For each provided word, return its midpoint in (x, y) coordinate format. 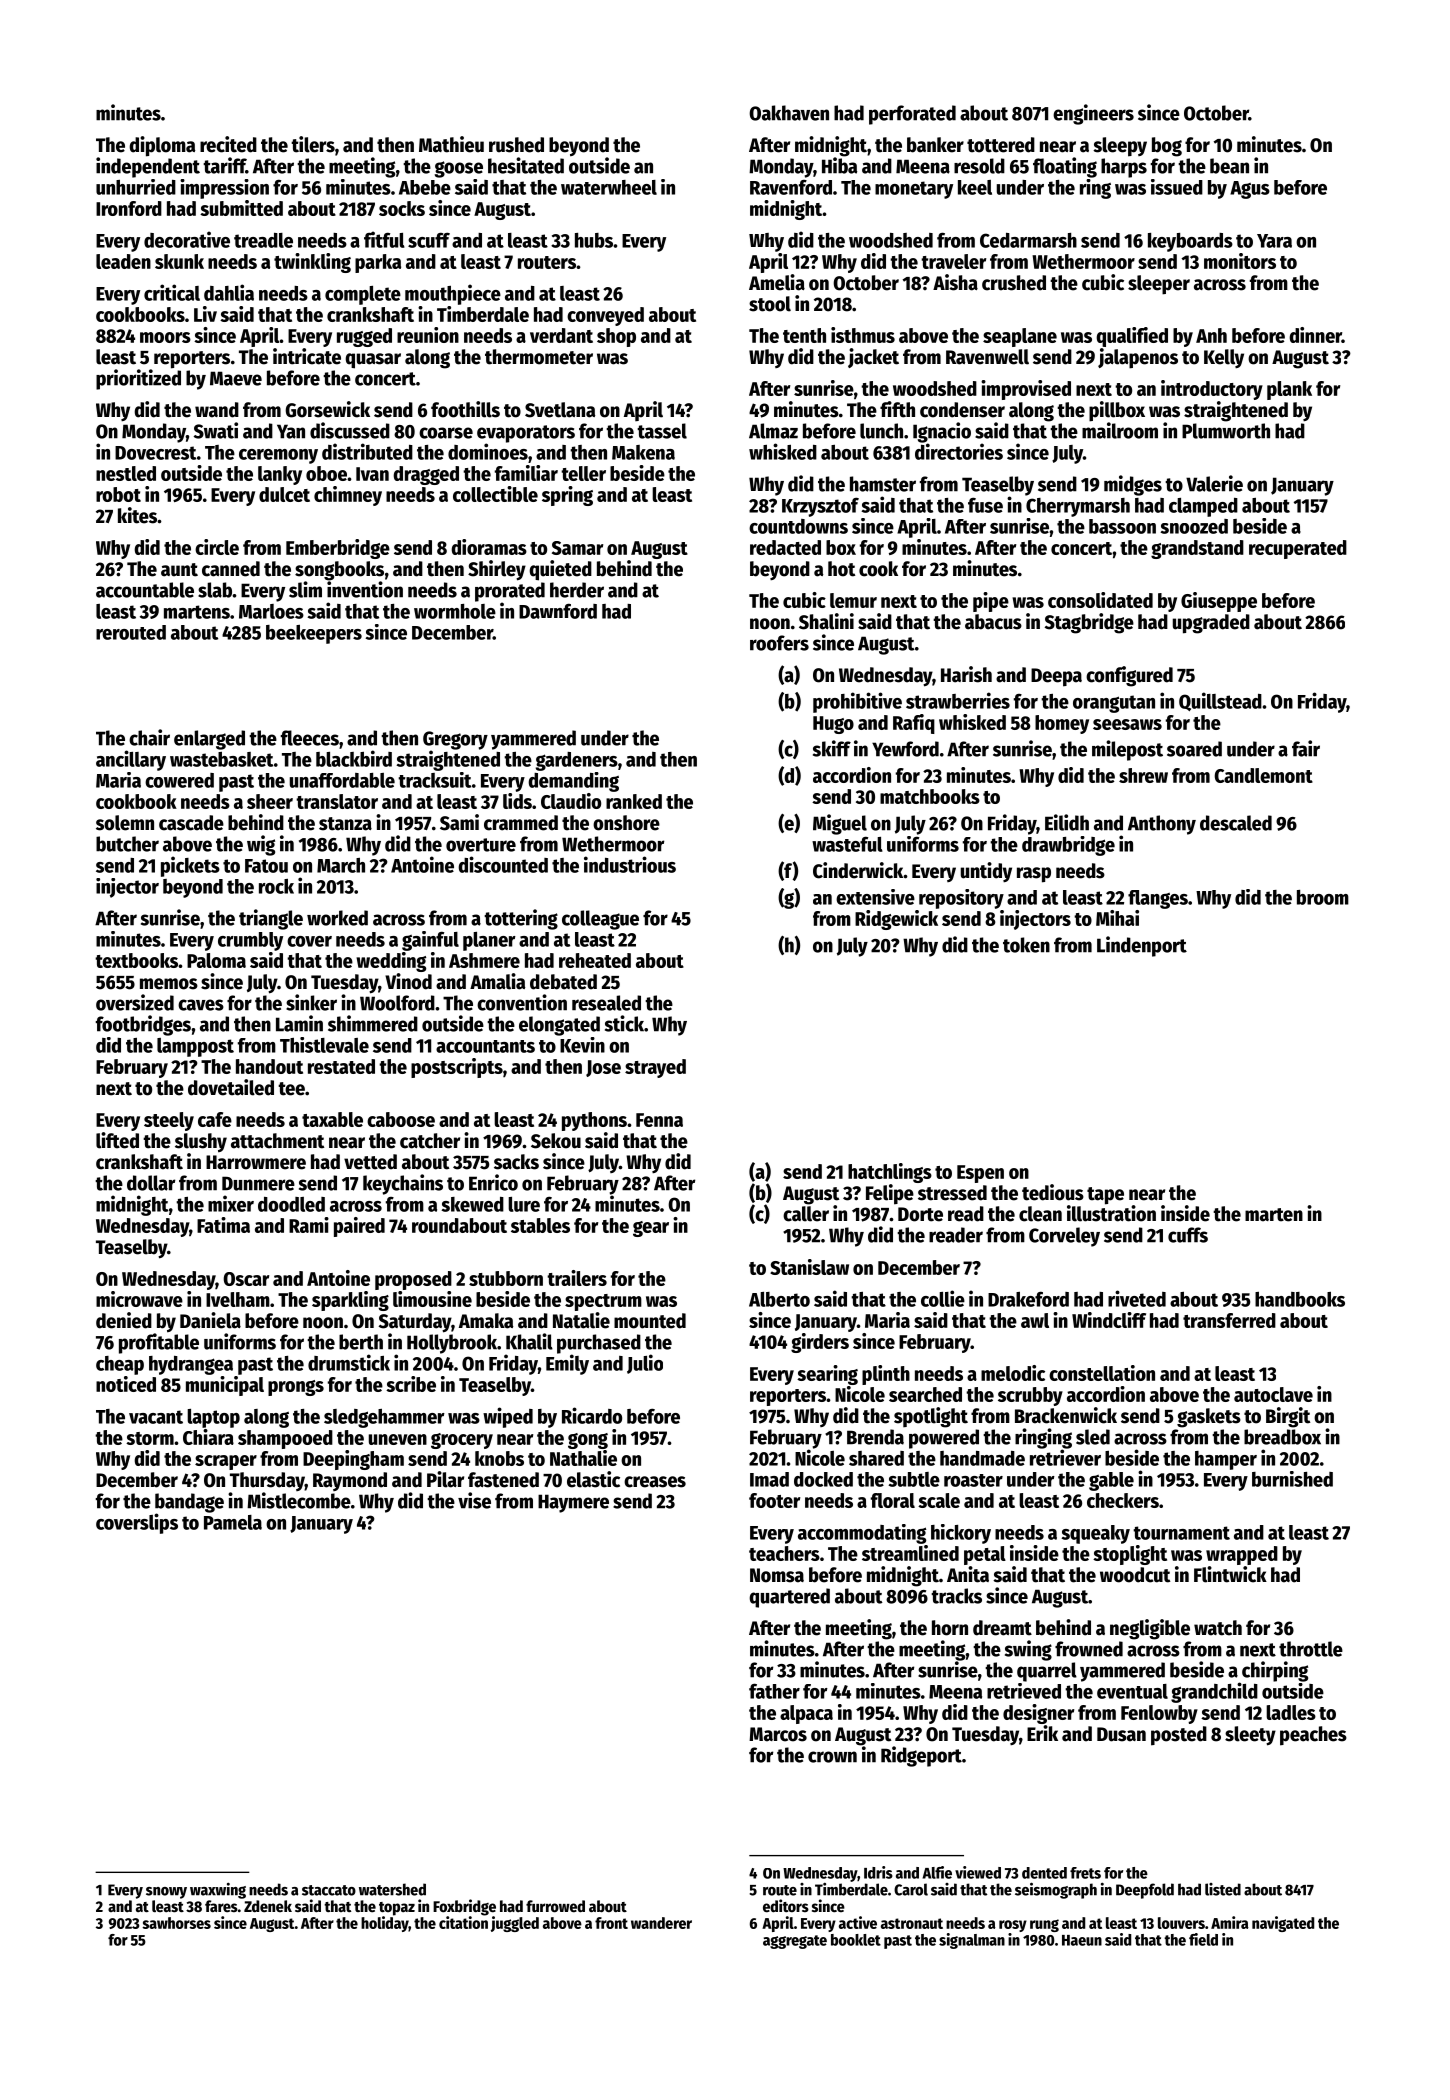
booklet (856, 1940)
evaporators (526, 434)
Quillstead (1220, 701)
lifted (117, 1140)
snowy (166, 1893)
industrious (630, 864)
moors (165, 337)
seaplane (1020, 337)
